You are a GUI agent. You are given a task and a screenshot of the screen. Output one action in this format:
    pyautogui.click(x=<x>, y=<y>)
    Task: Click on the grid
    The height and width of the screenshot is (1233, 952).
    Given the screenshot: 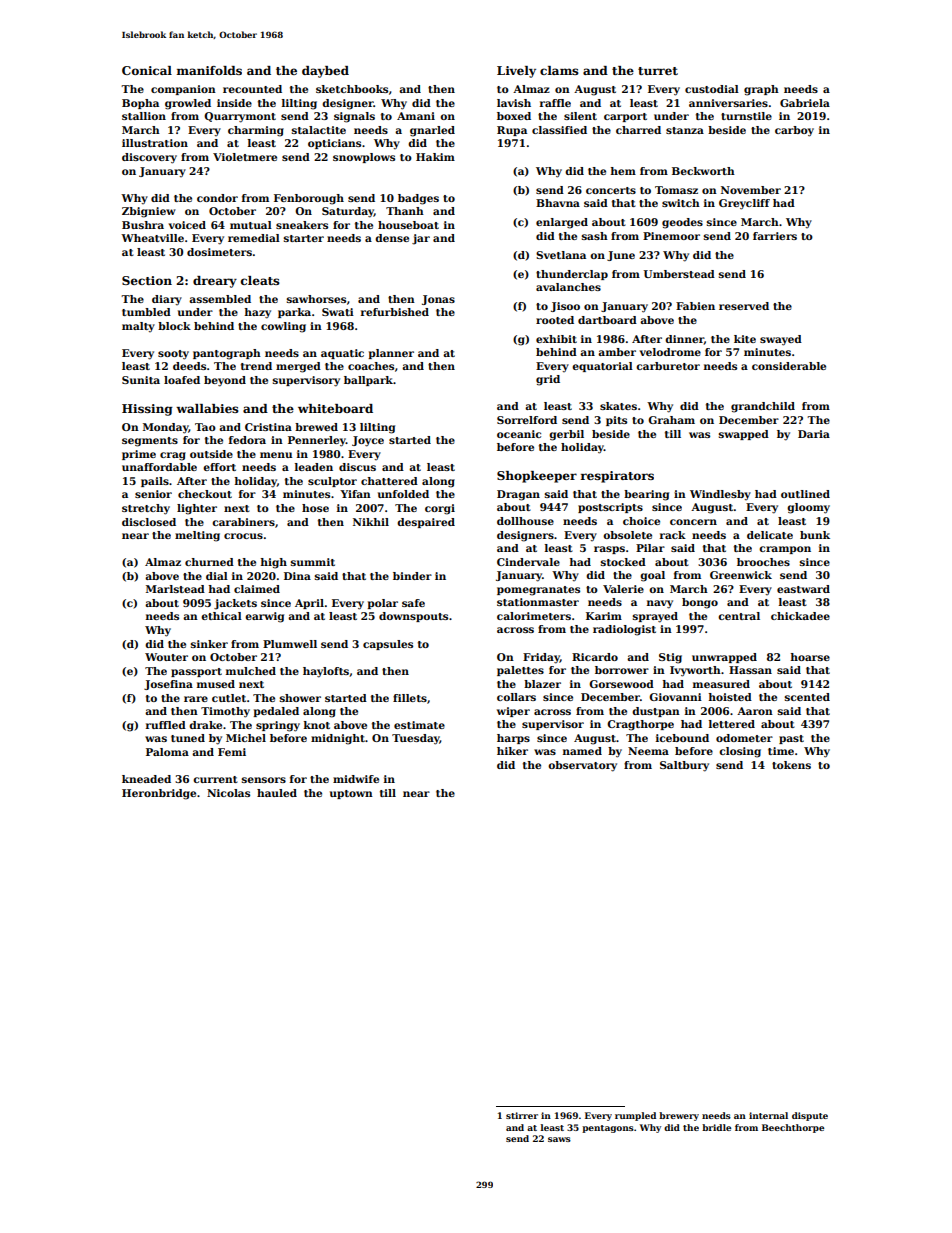 What is the action you would take?
    pyautogui.click(x=548, y=380)
